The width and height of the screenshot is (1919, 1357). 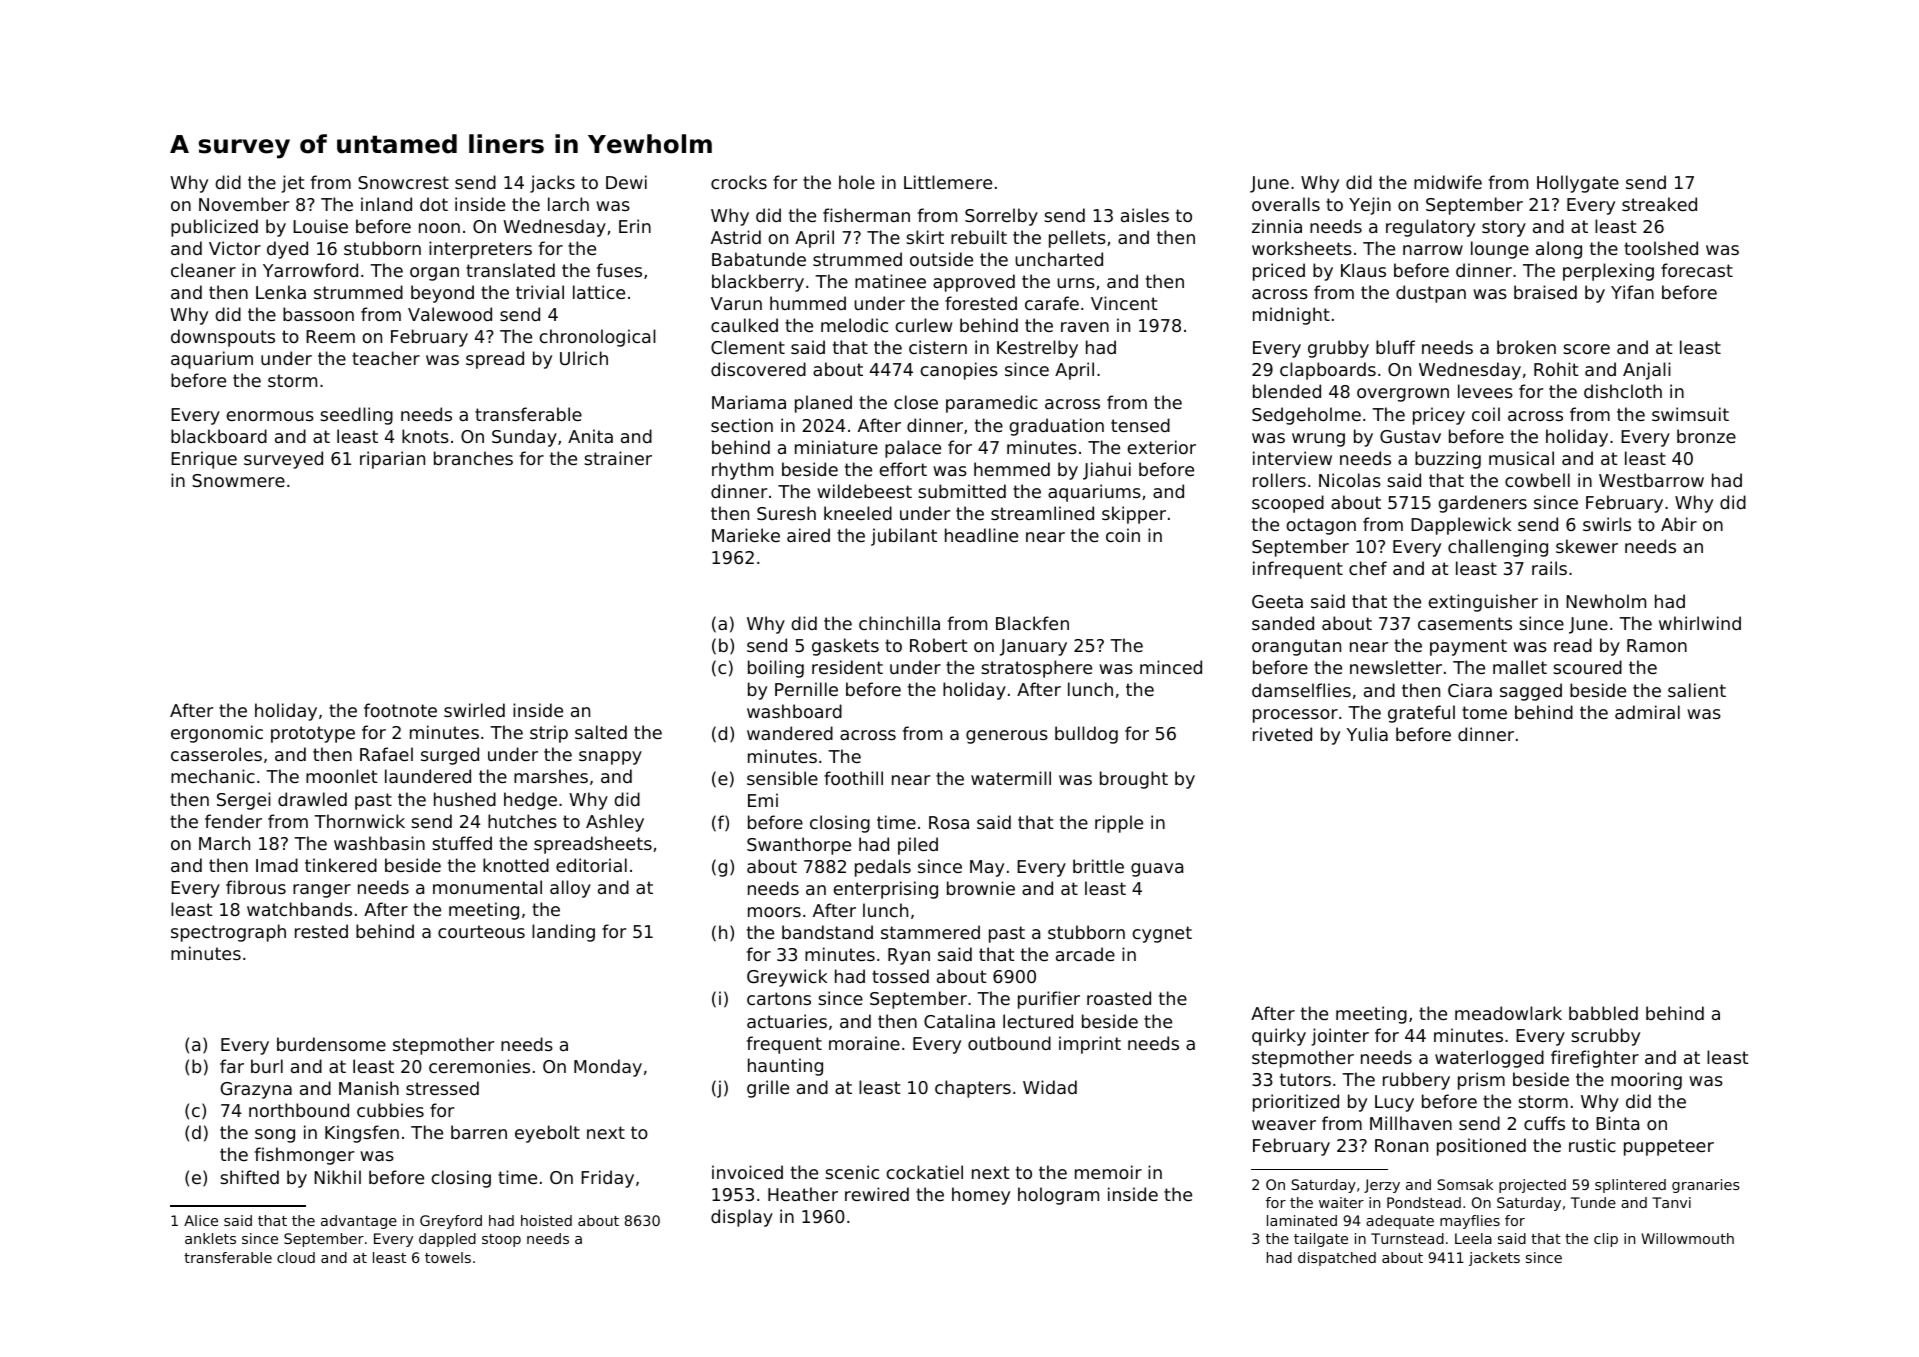 What do you see at coordinates (570, 889) in the screenshot?
I see `alloy` at bounding box center [570, 889].
